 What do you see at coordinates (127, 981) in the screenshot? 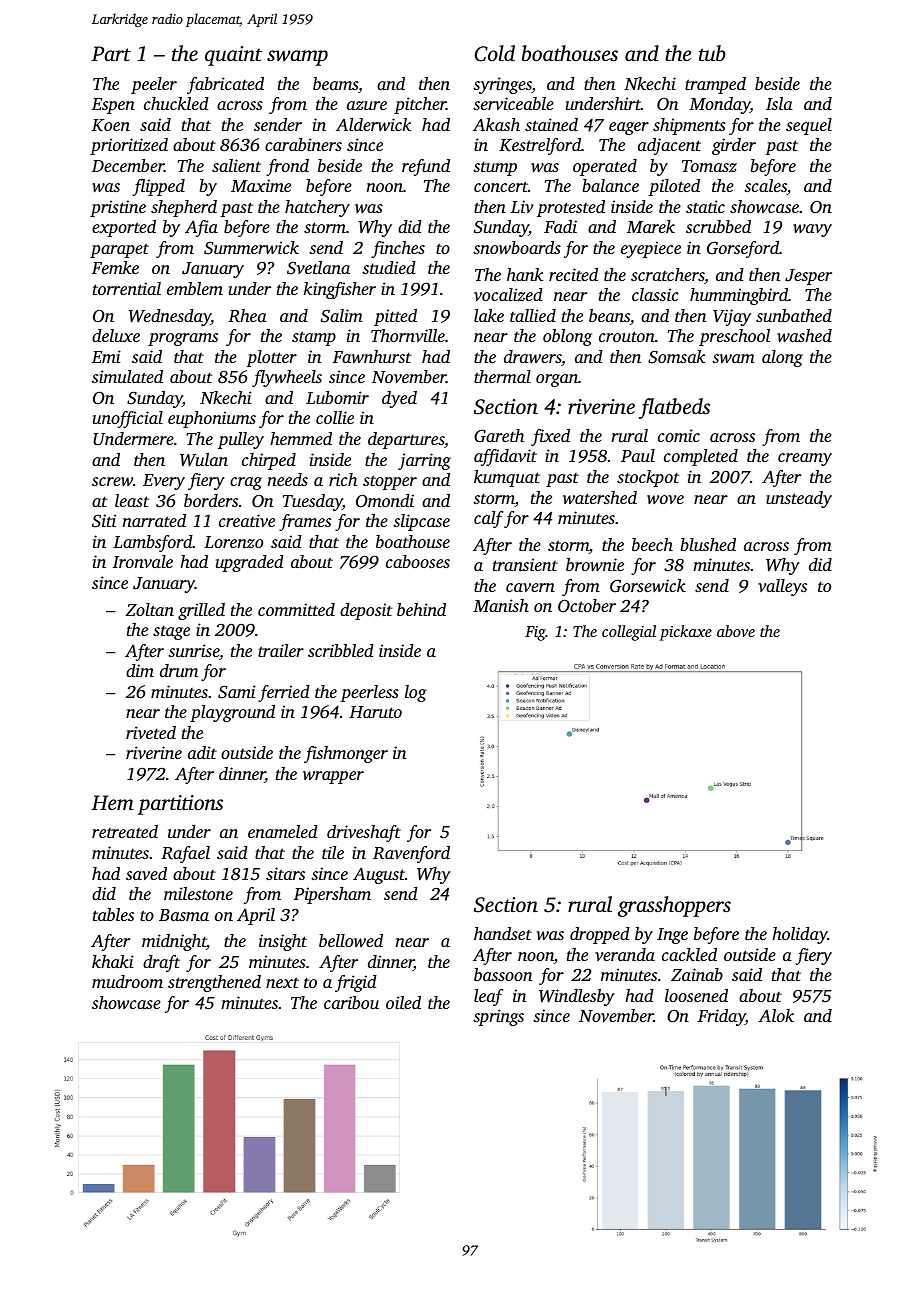
I see `mudroom` at bounding box center [127, 981].
